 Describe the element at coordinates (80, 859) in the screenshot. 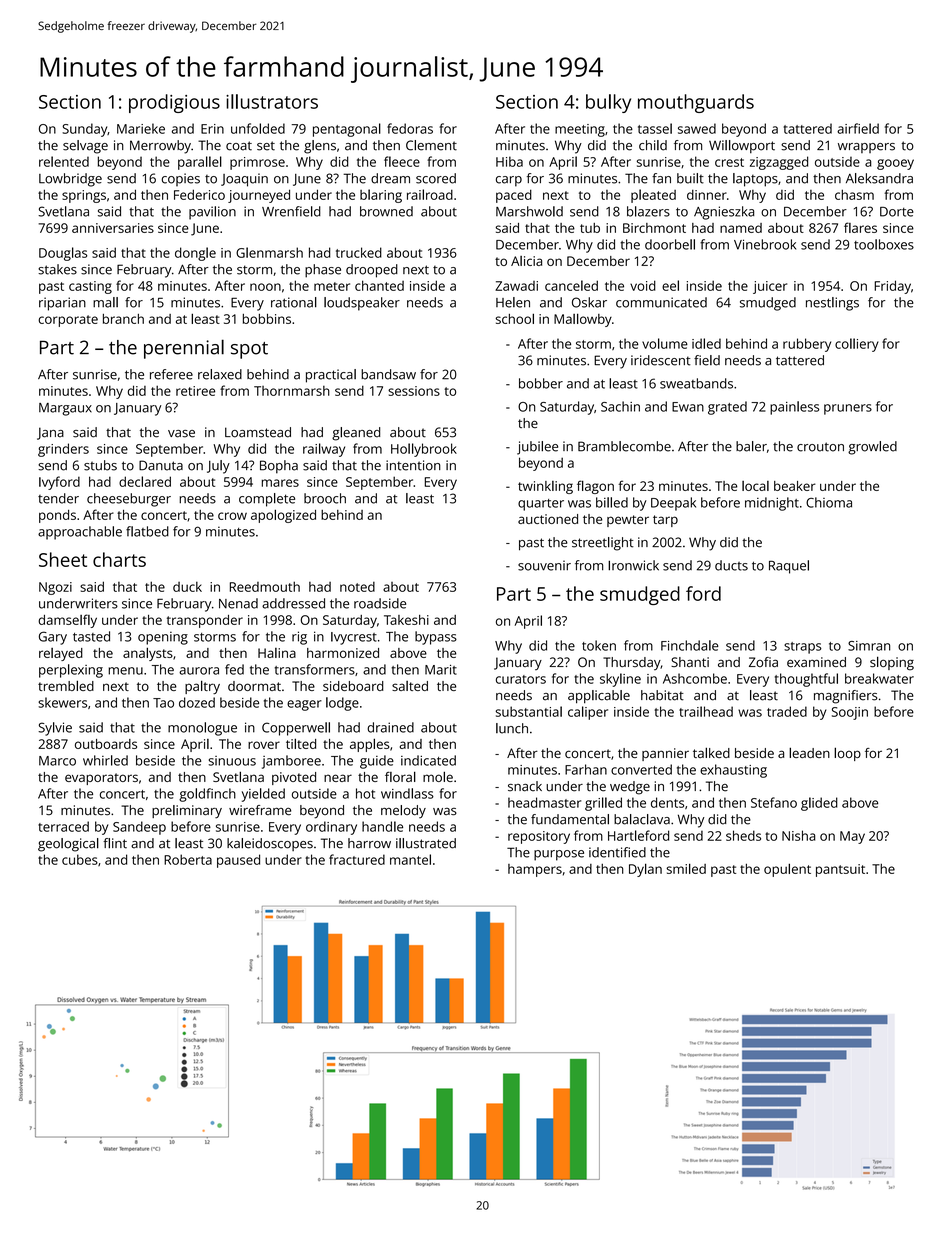

I see `cubes` at that location.
